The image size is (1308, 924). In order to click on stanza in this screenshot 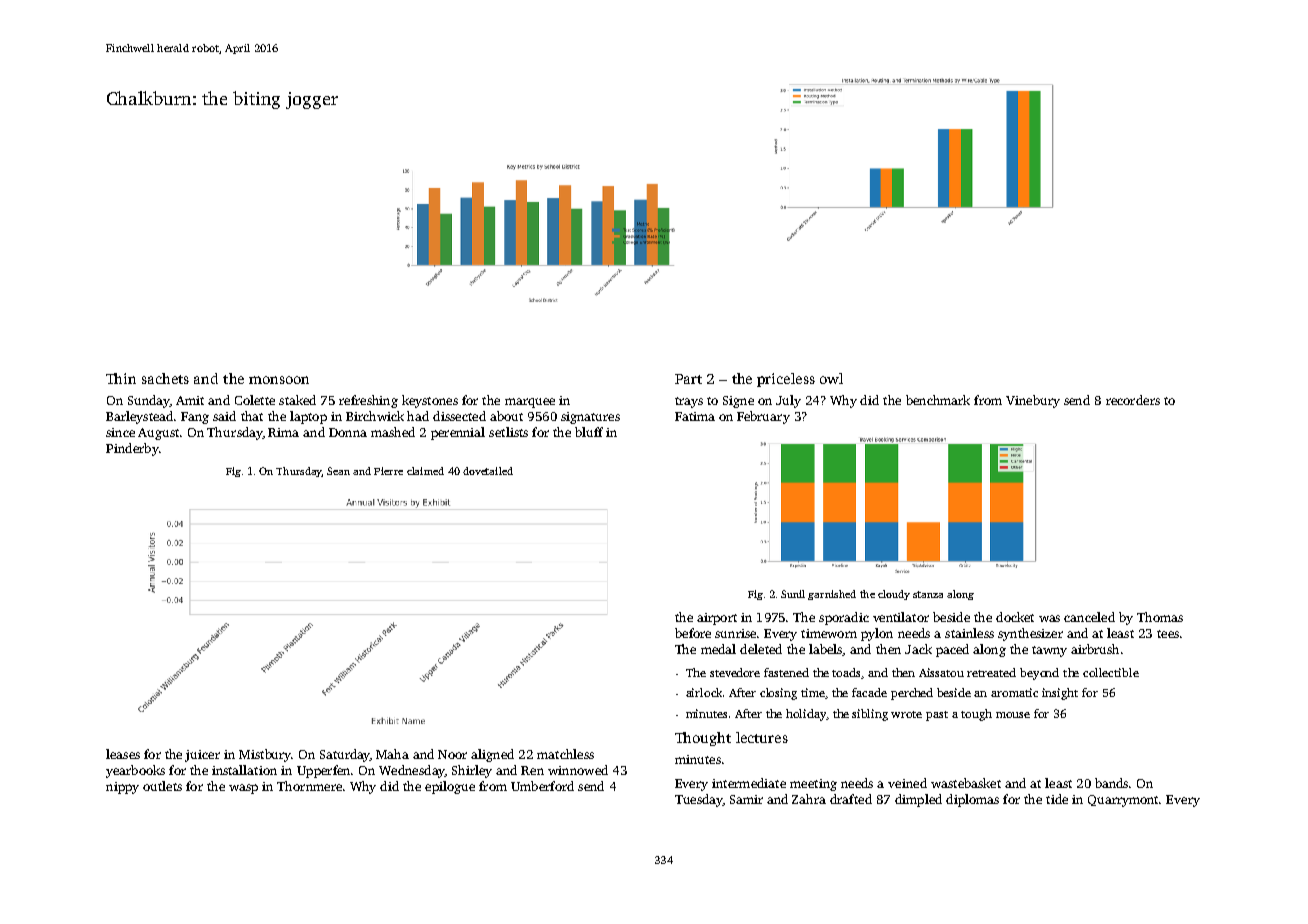, I will do `click(928, 594)`.
